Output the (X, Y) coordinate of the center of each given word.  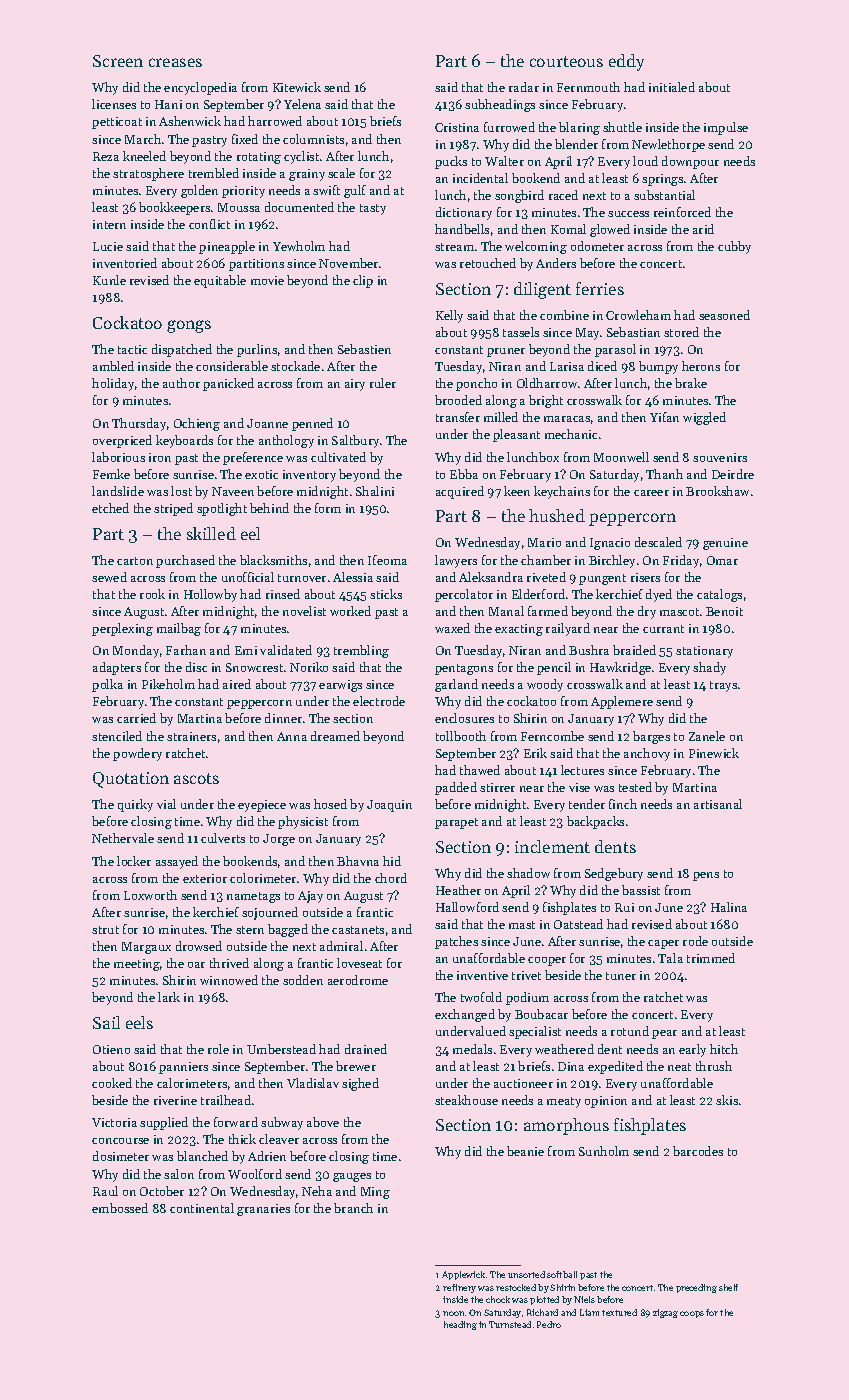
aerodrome (358, 980)
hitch (724, 1049)
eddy (626, 62)
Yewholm (299, 246)
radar (524, 87)
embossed (120, 1208)
